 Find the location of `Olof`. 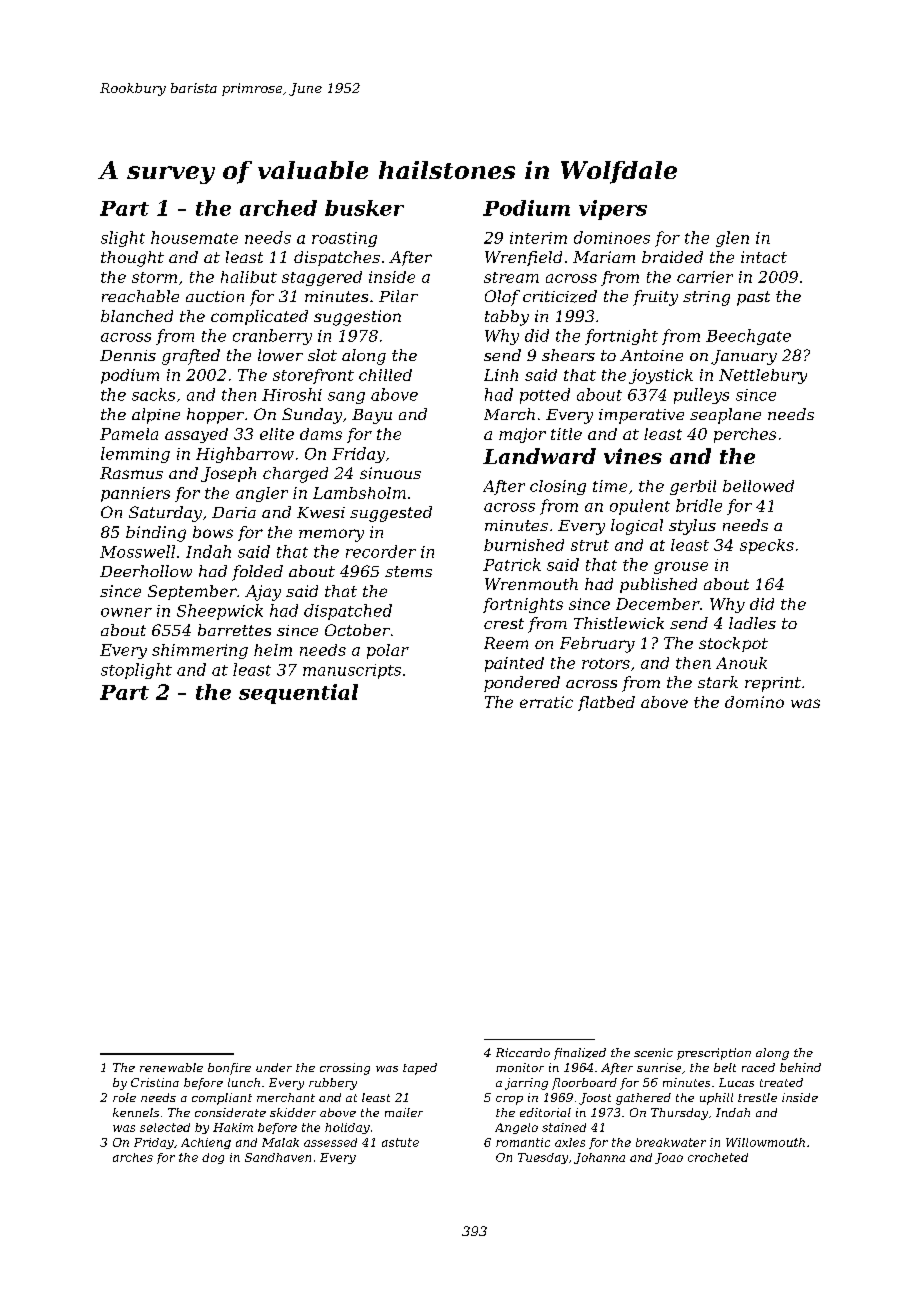

Olof is located at coordinates (502, 298).
